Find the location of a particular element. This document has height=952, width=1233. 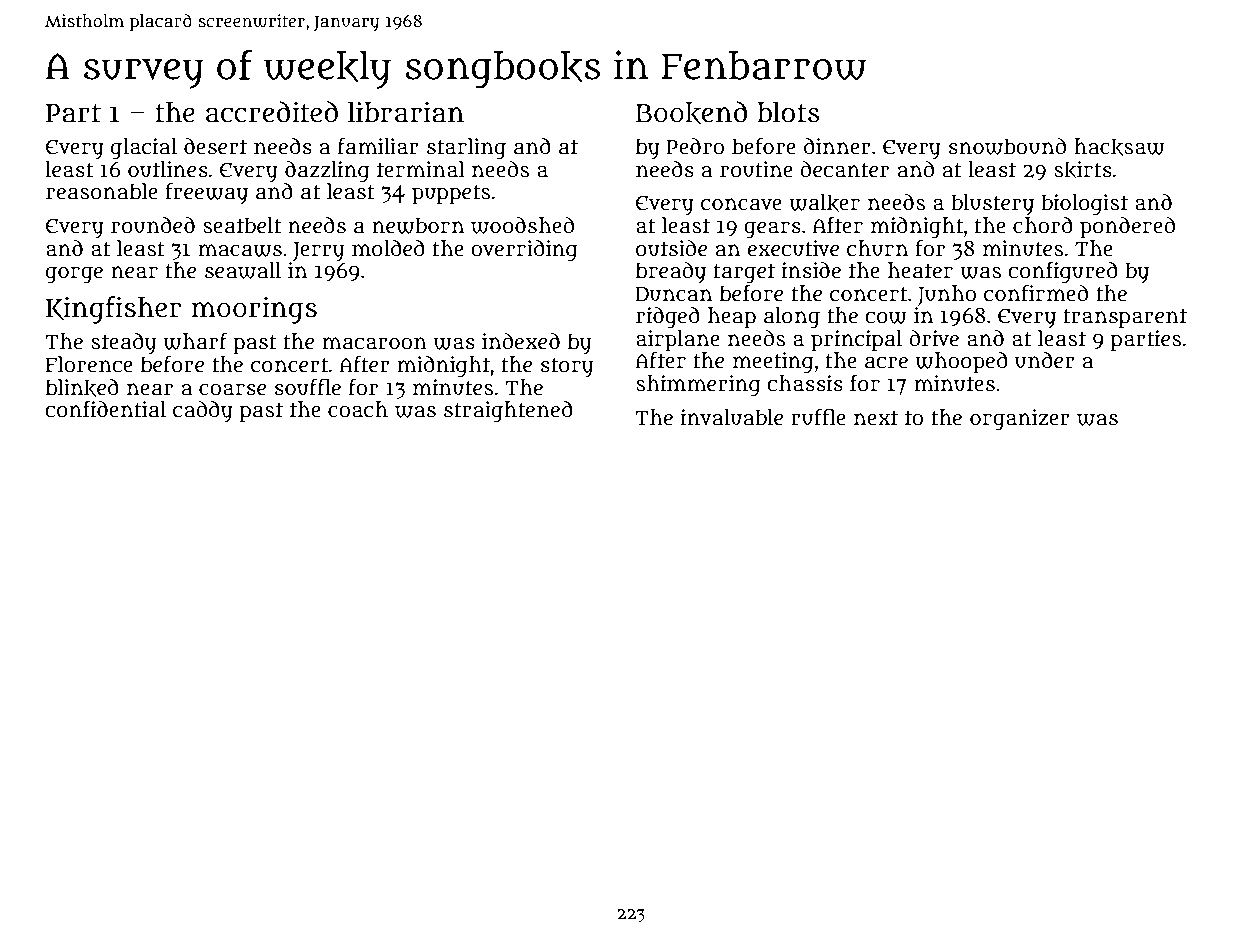

rounded is located at coordinates (153, 225).
